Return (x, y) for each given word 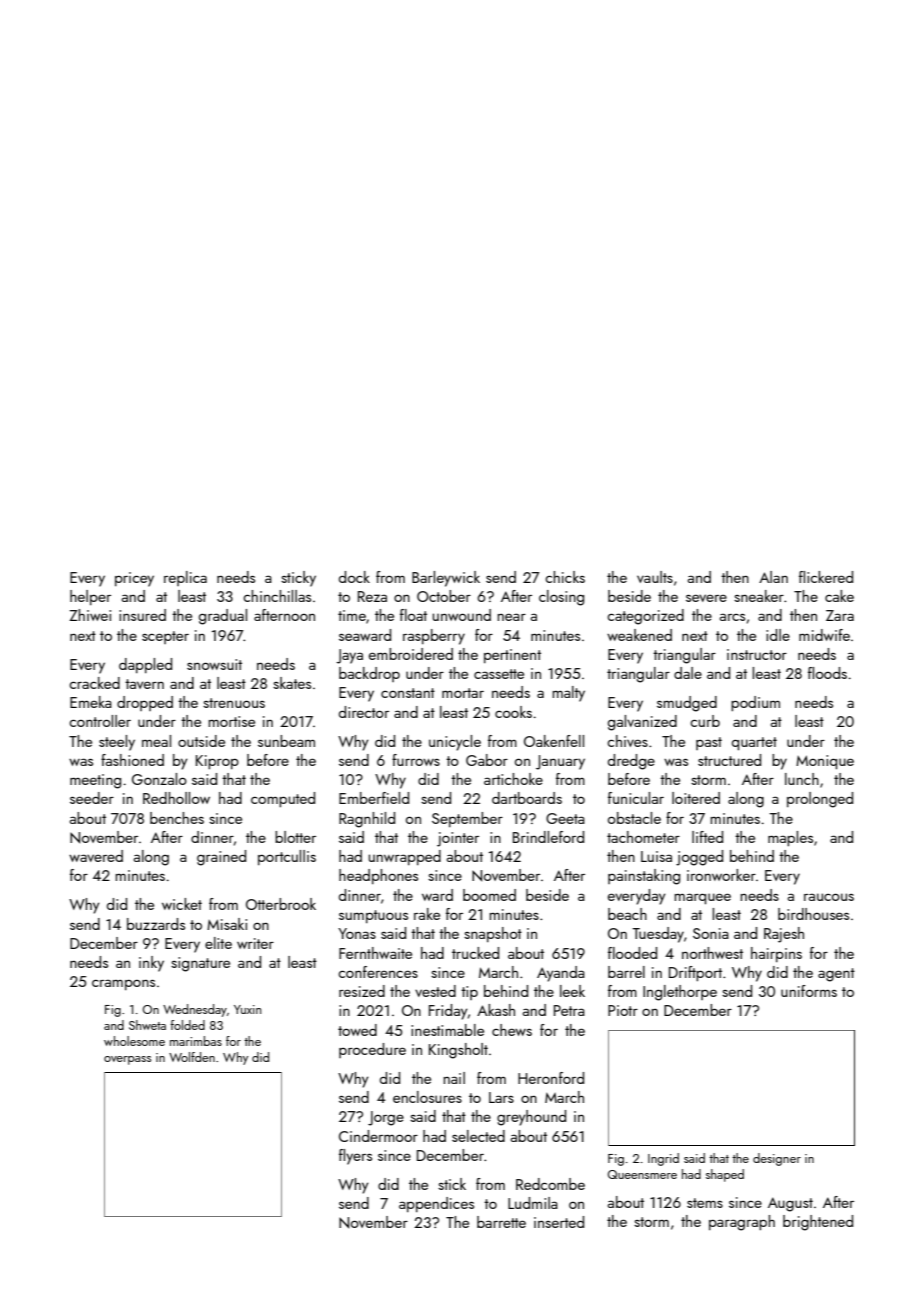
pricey (134, 579)
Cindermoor (378, 1136)
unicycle (455, 743)
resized (362, 991)
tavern (144, 684)
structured (729, 760)
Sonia (711, 933)
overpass (127, 1060)
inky (151, 964)
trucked (475, 953)
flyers (355, 1157)
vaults (655, 577)
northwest (712, 953)
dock (354, 577)
